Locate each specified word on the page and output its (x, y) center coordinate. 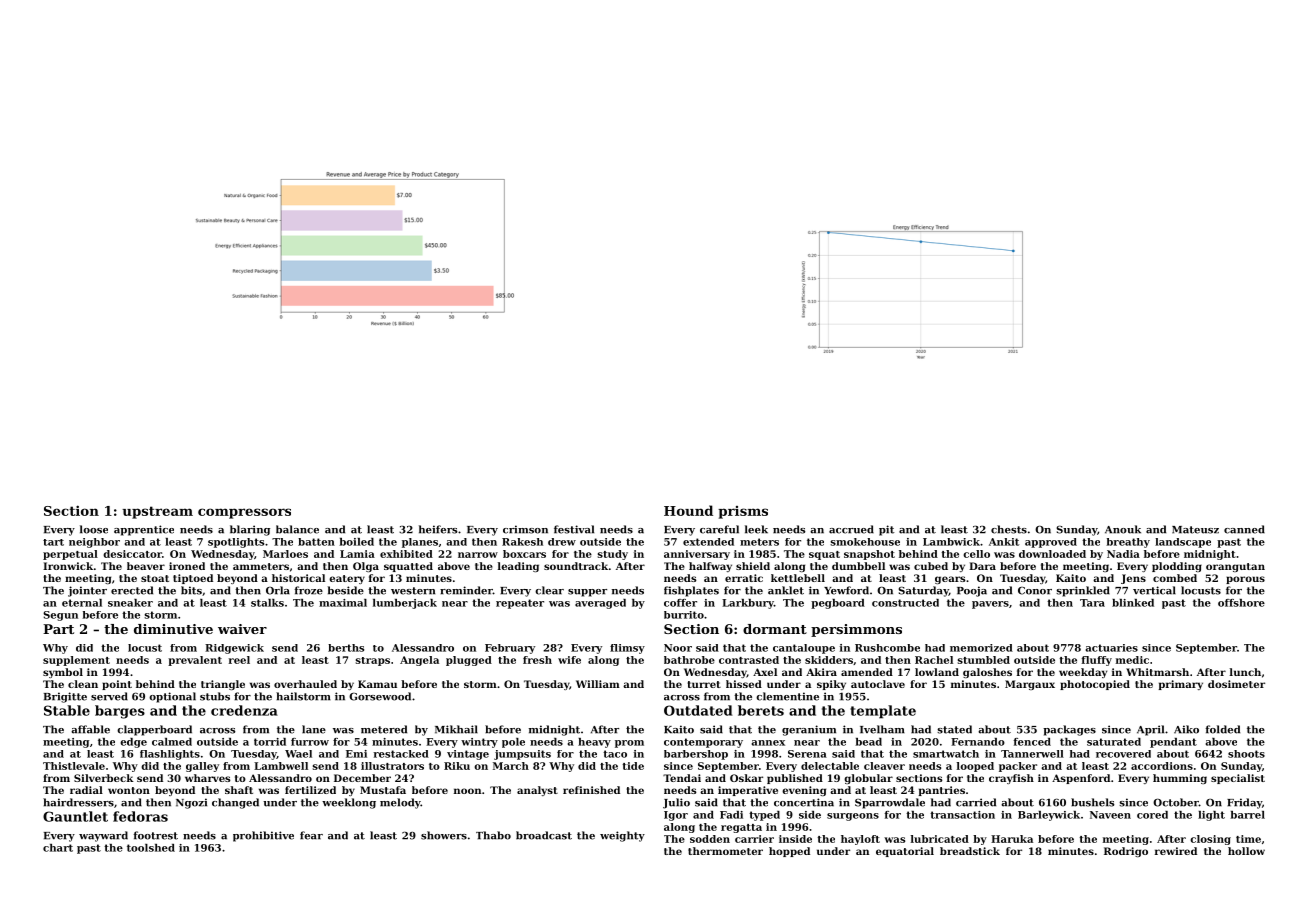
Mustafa (383, 790)
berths (346, 648)
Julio (676, 803)
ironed (187, 566)
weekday (1083, 673)
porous (1245, 580)
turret (704, 684)
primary (1181, 685)
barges (120, 712)
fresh (537, 660)
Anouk (1123, 529)
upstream (157, 512)
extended (708, 542)
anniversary (697, 555)
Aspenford (1081, 779)
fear (311, 835)
